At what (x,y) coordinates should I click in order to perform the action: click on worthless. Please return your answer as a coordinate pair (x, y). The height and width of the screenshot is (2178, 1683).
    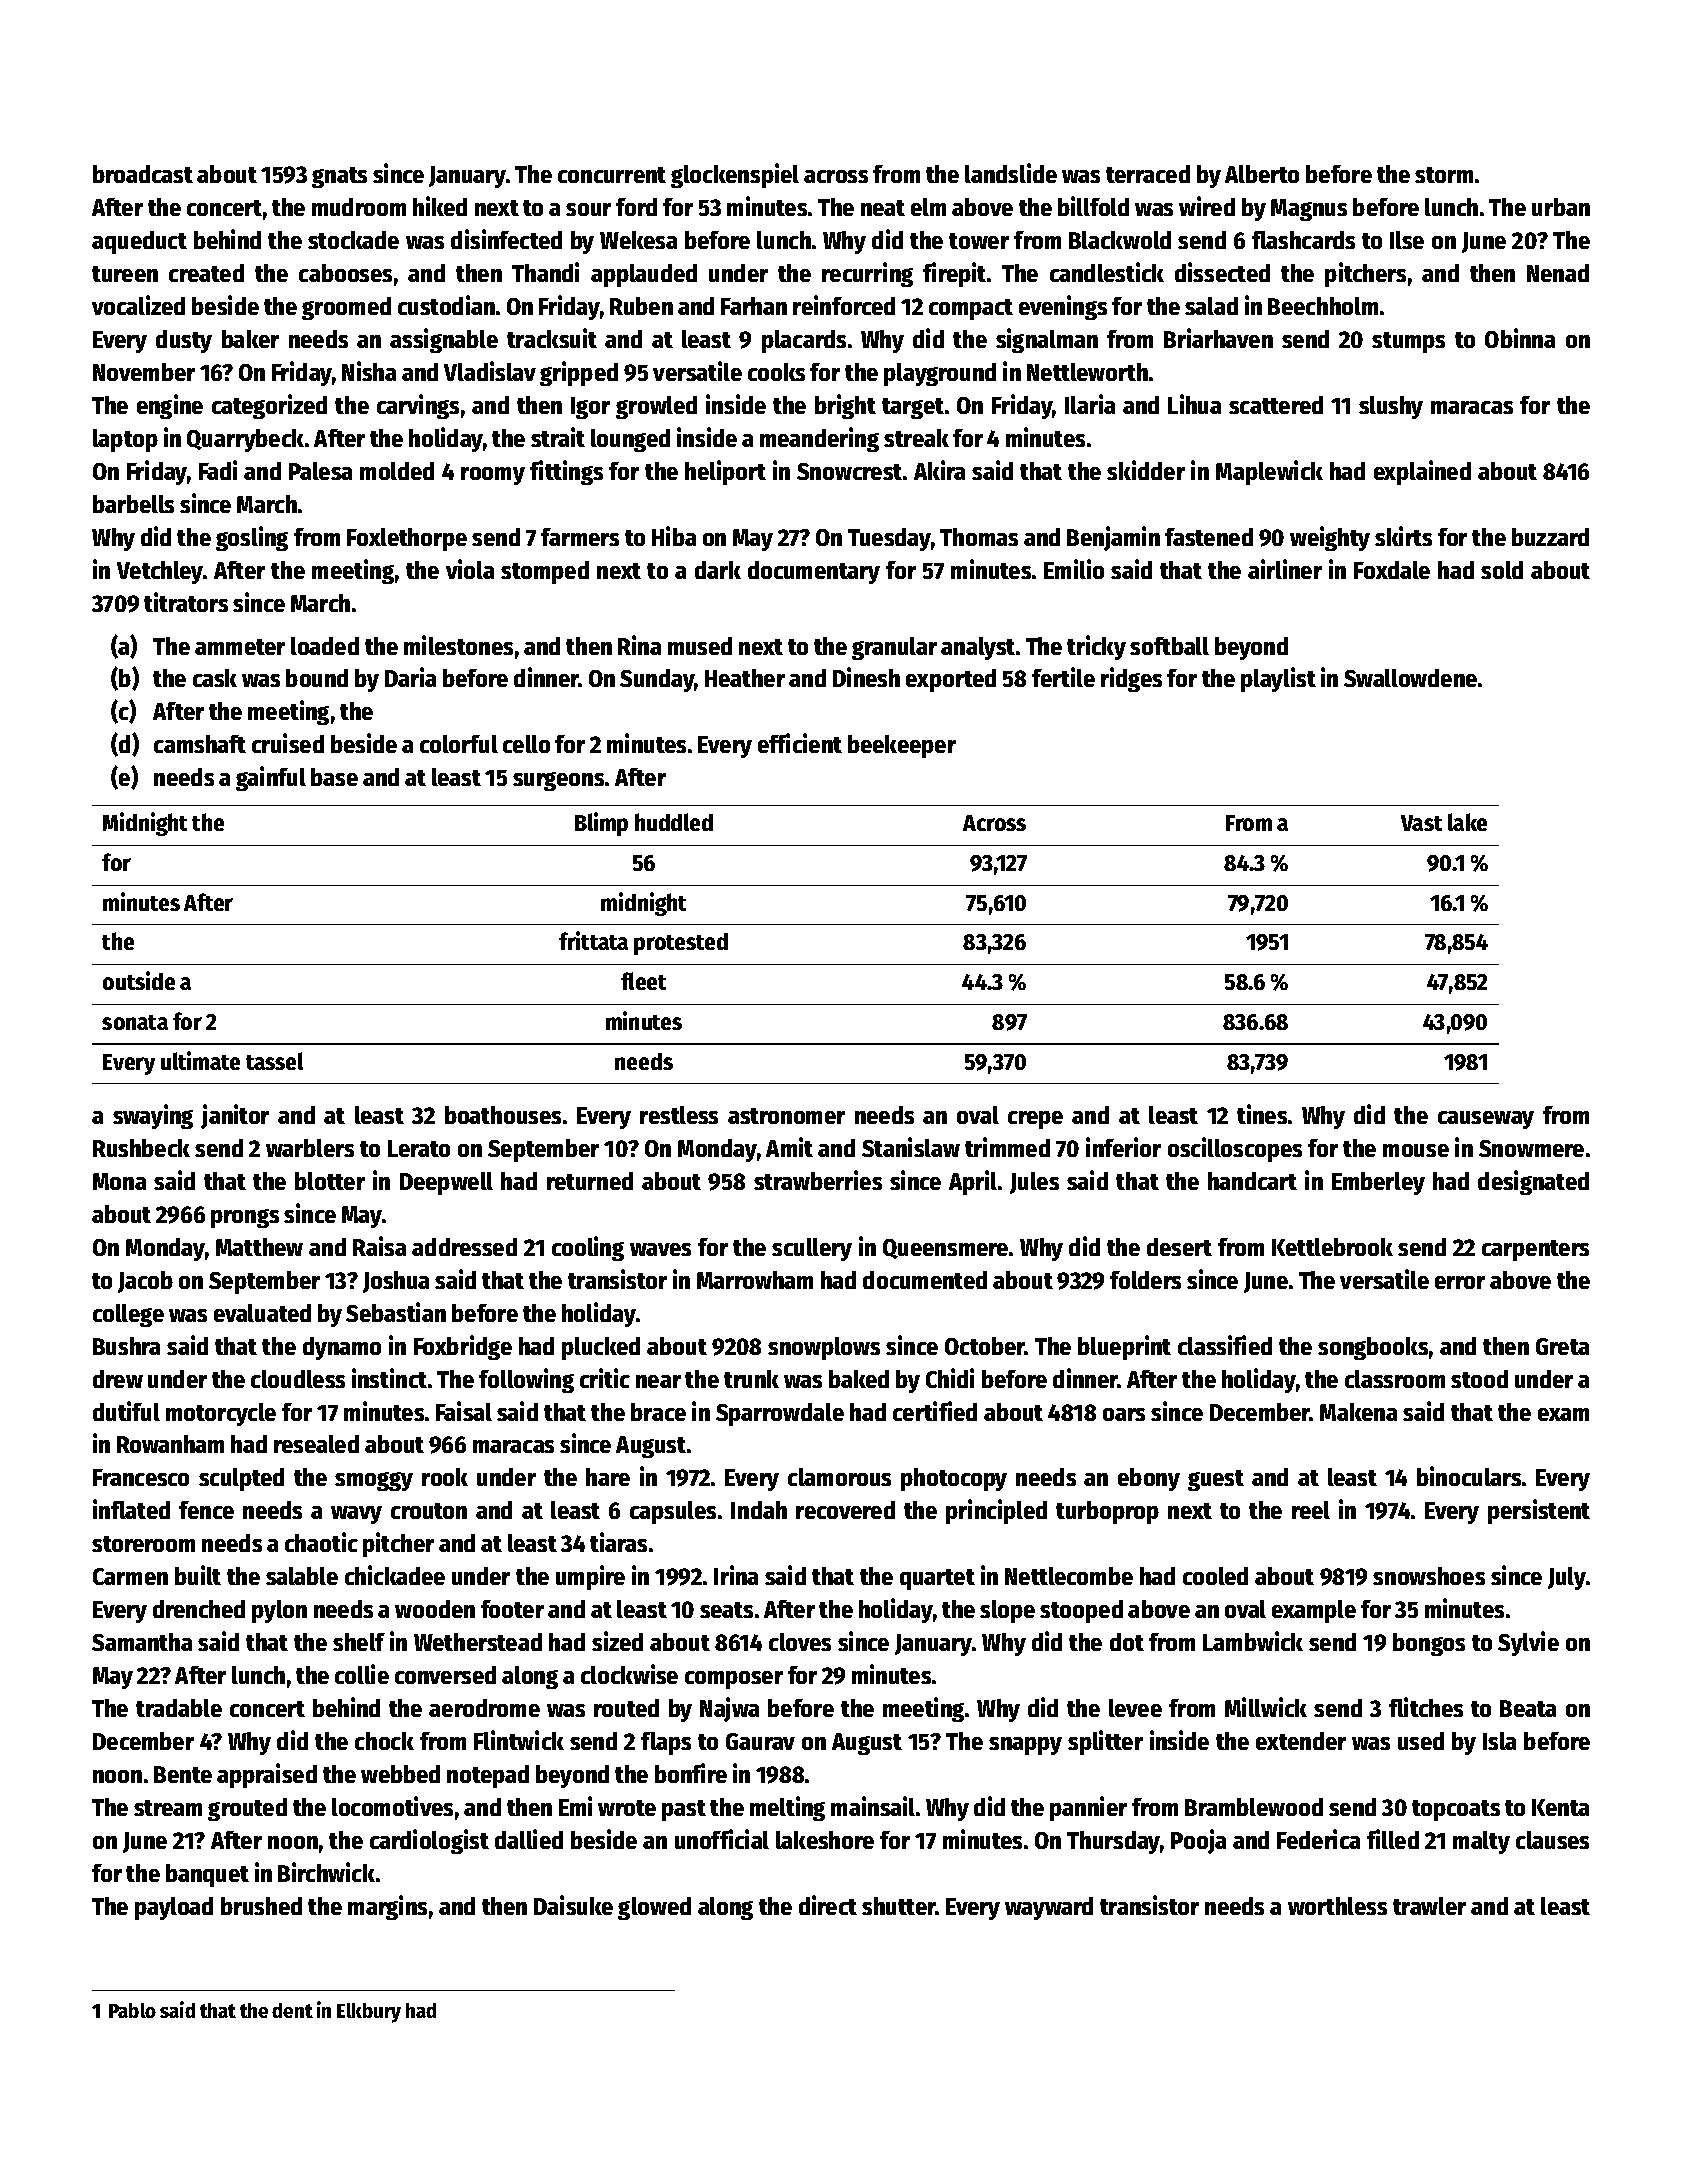
    Looking at the image, I should click on (1337, 1906).
